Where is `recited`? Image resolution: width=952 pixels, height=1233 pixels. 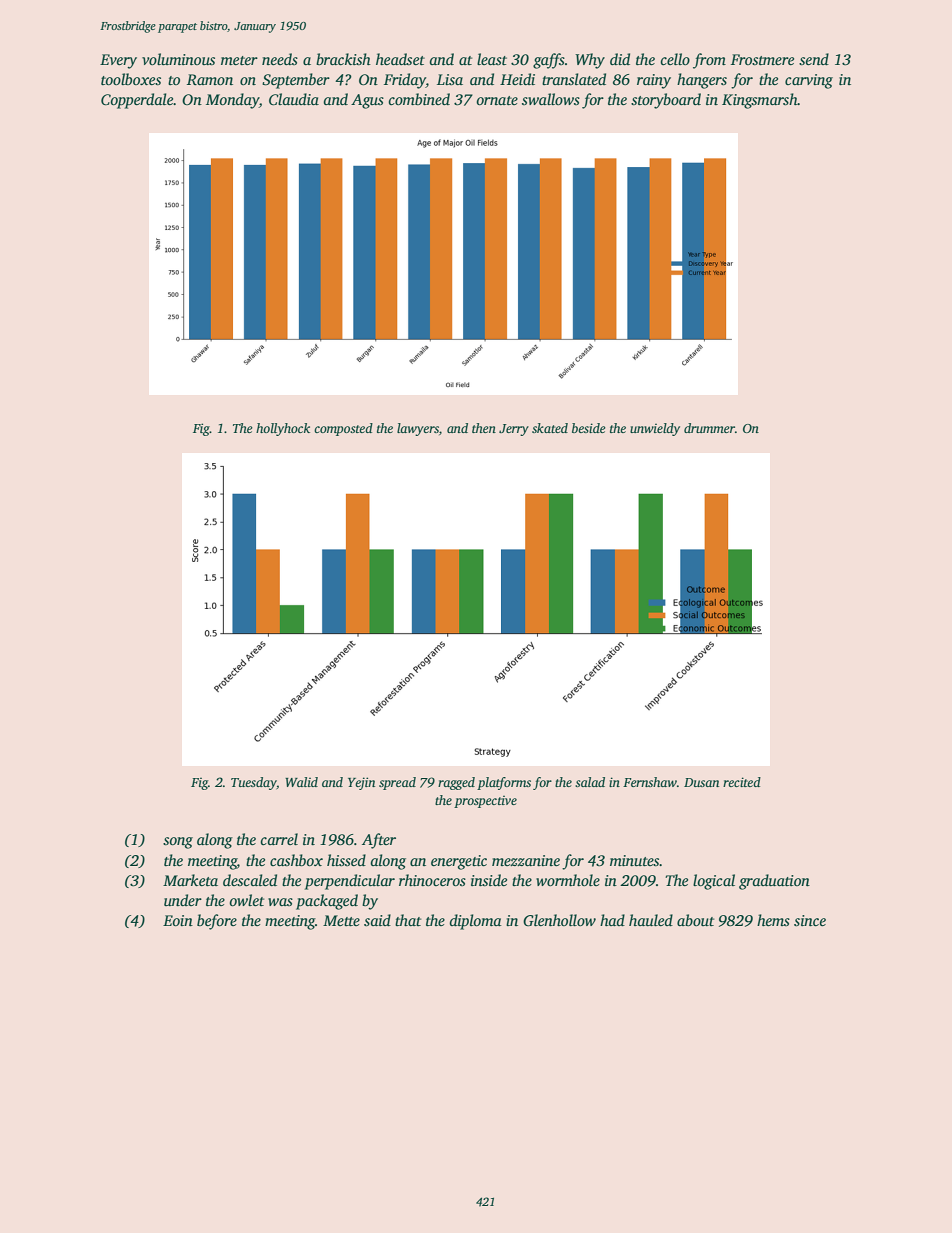
recited is located at coordinates (742, 782).
